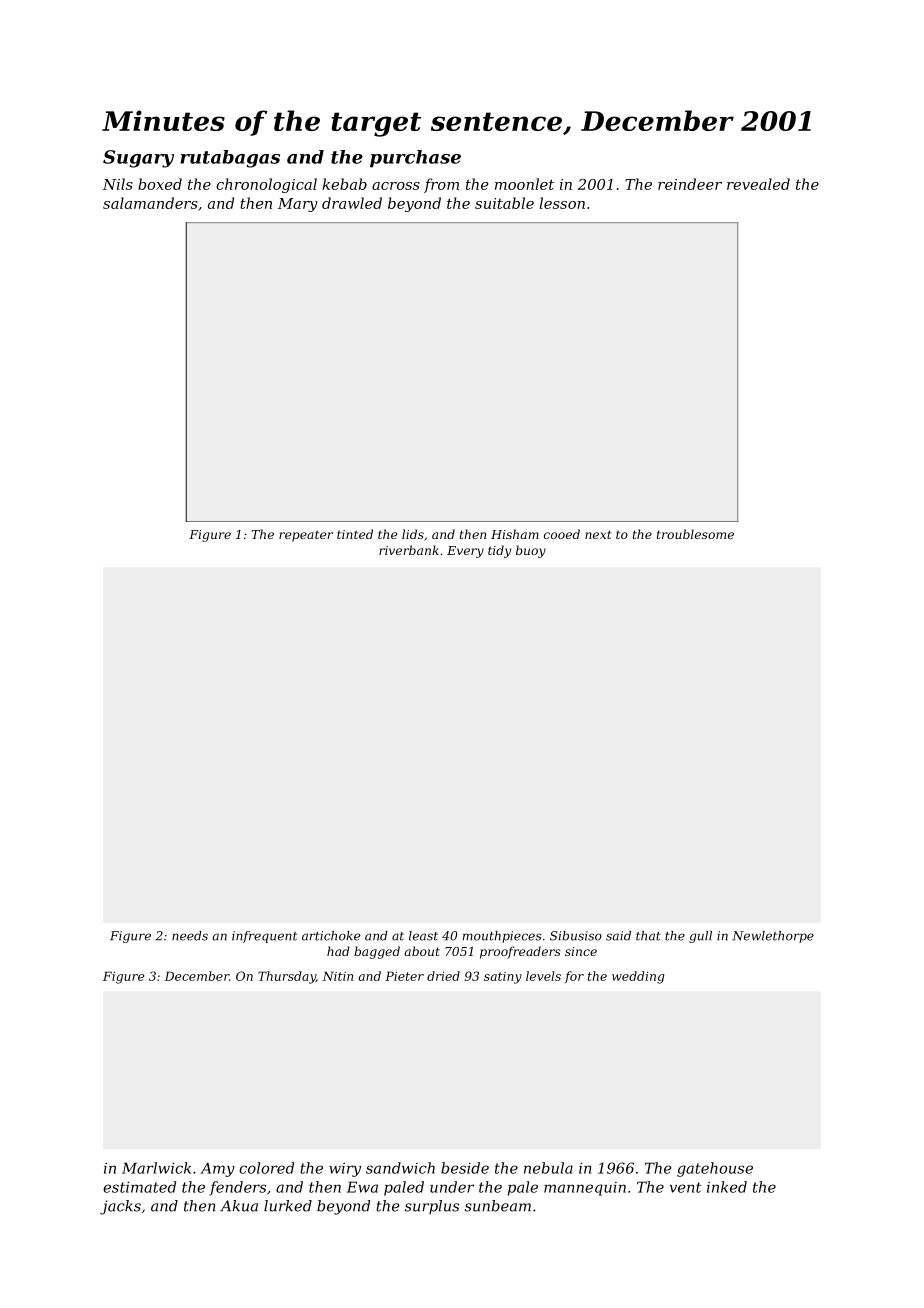  I want to click on buoy, so click(531, 551).
